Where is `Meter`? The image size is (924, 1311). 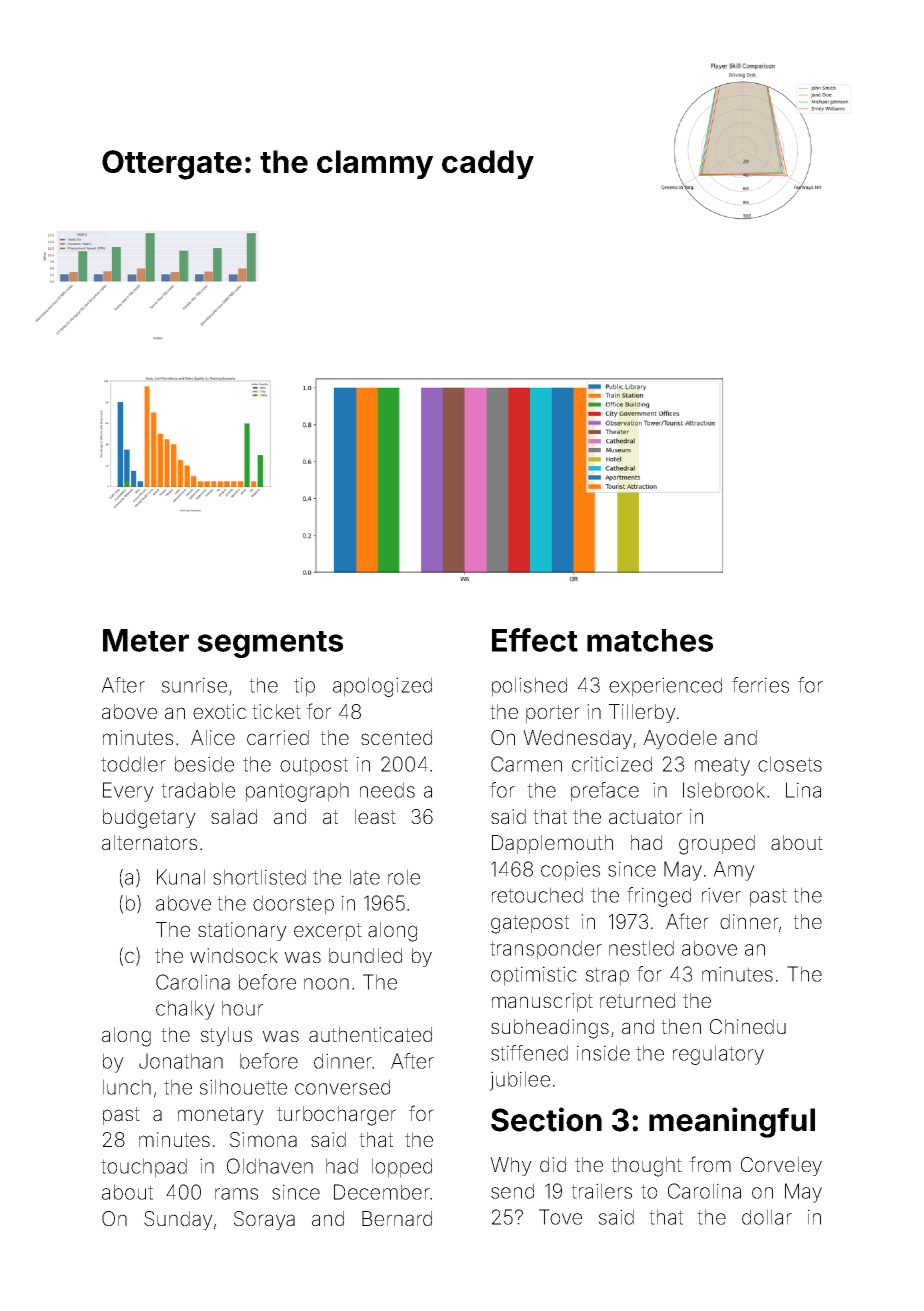
Meter is located at coordinates (146, 640).
